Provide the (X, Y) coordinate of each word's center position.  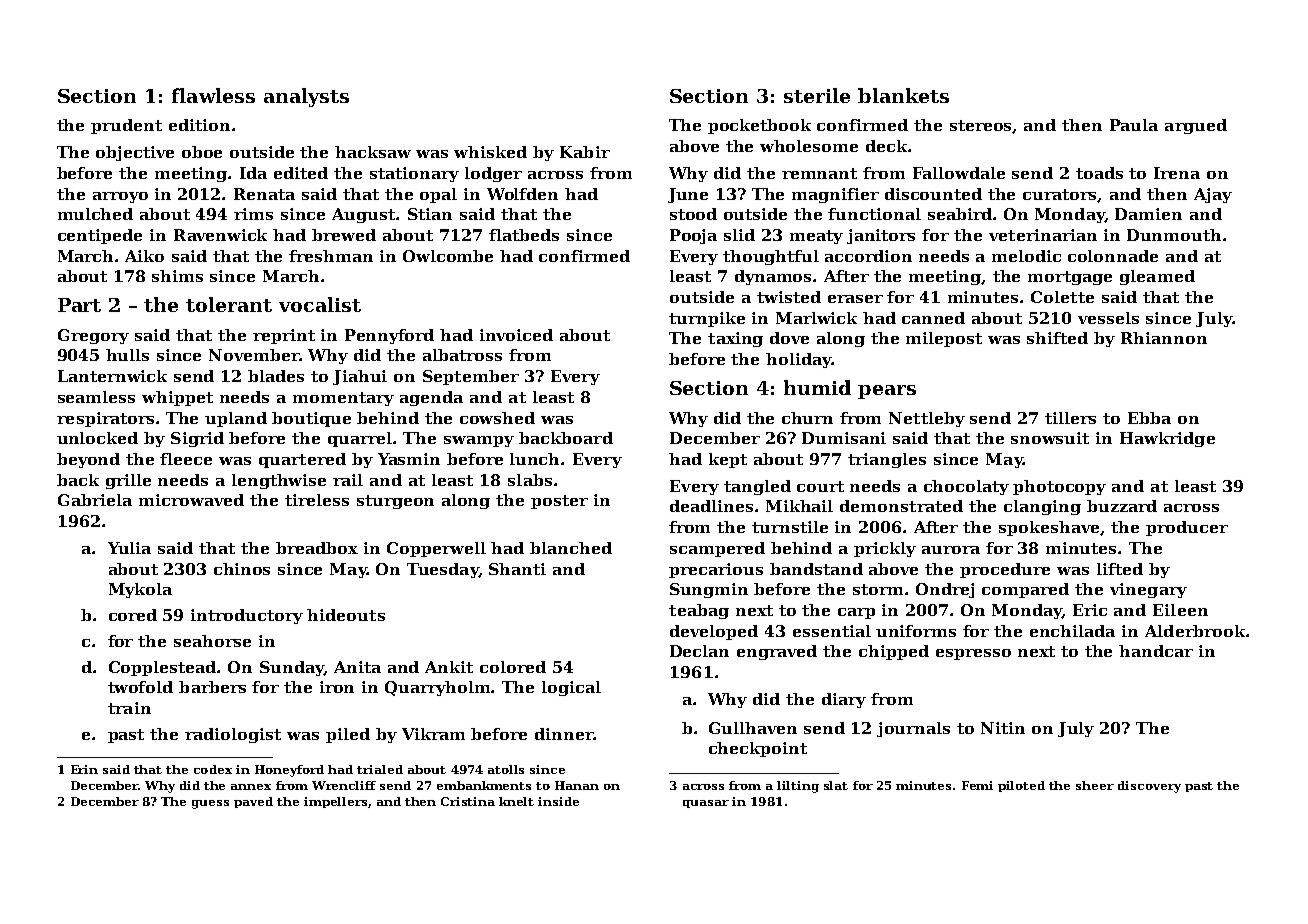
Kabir (585, 152)
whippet (177, 398)
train (129, 708)
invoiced (516, 335)
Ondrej (945, 590)
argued (1196, 126)
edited (301, 173)
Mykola (140, 590)
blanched (571, 548)
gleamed (1157, 277)
